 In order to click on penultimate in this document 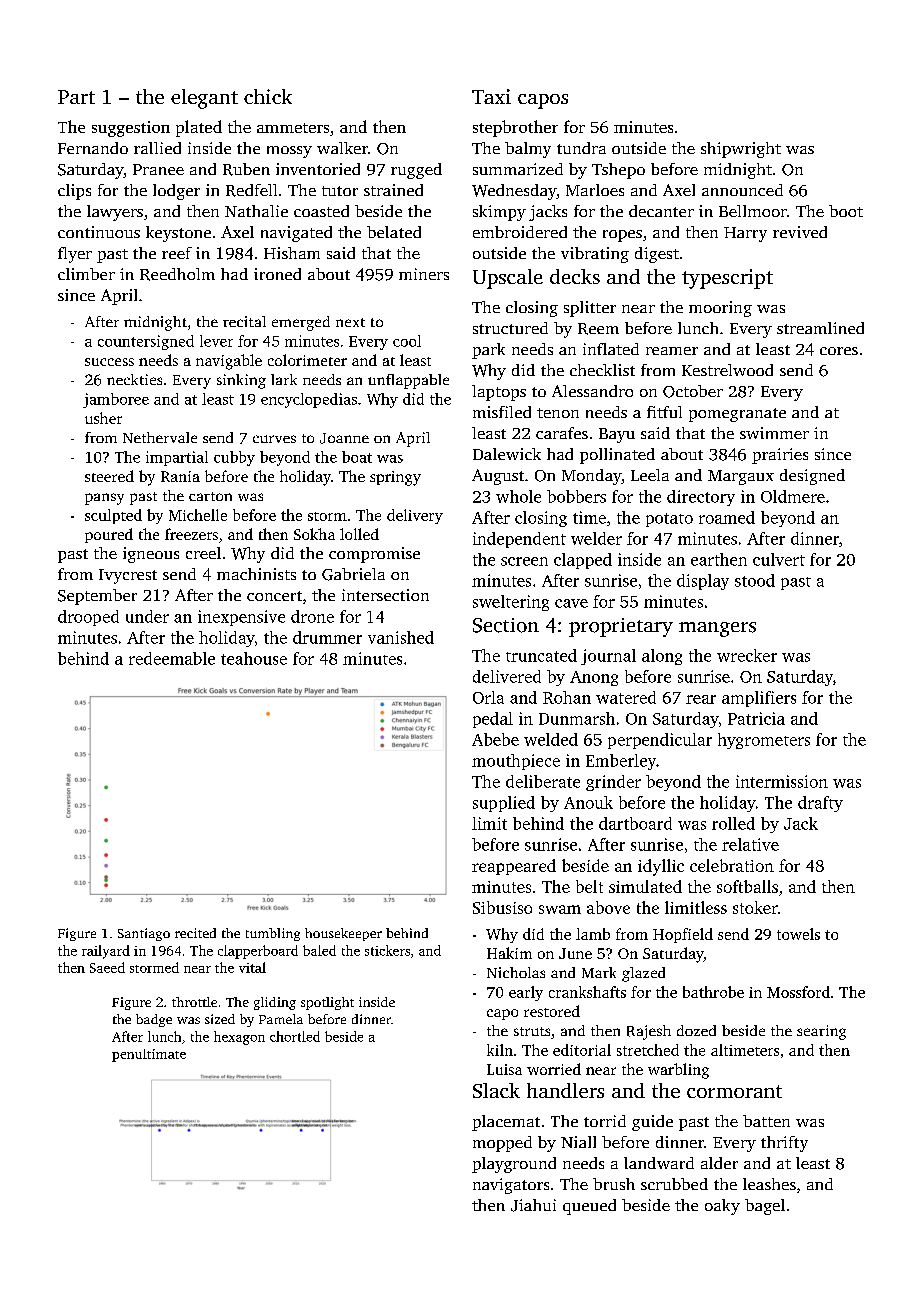, I will do `click(149, 1055)`.
